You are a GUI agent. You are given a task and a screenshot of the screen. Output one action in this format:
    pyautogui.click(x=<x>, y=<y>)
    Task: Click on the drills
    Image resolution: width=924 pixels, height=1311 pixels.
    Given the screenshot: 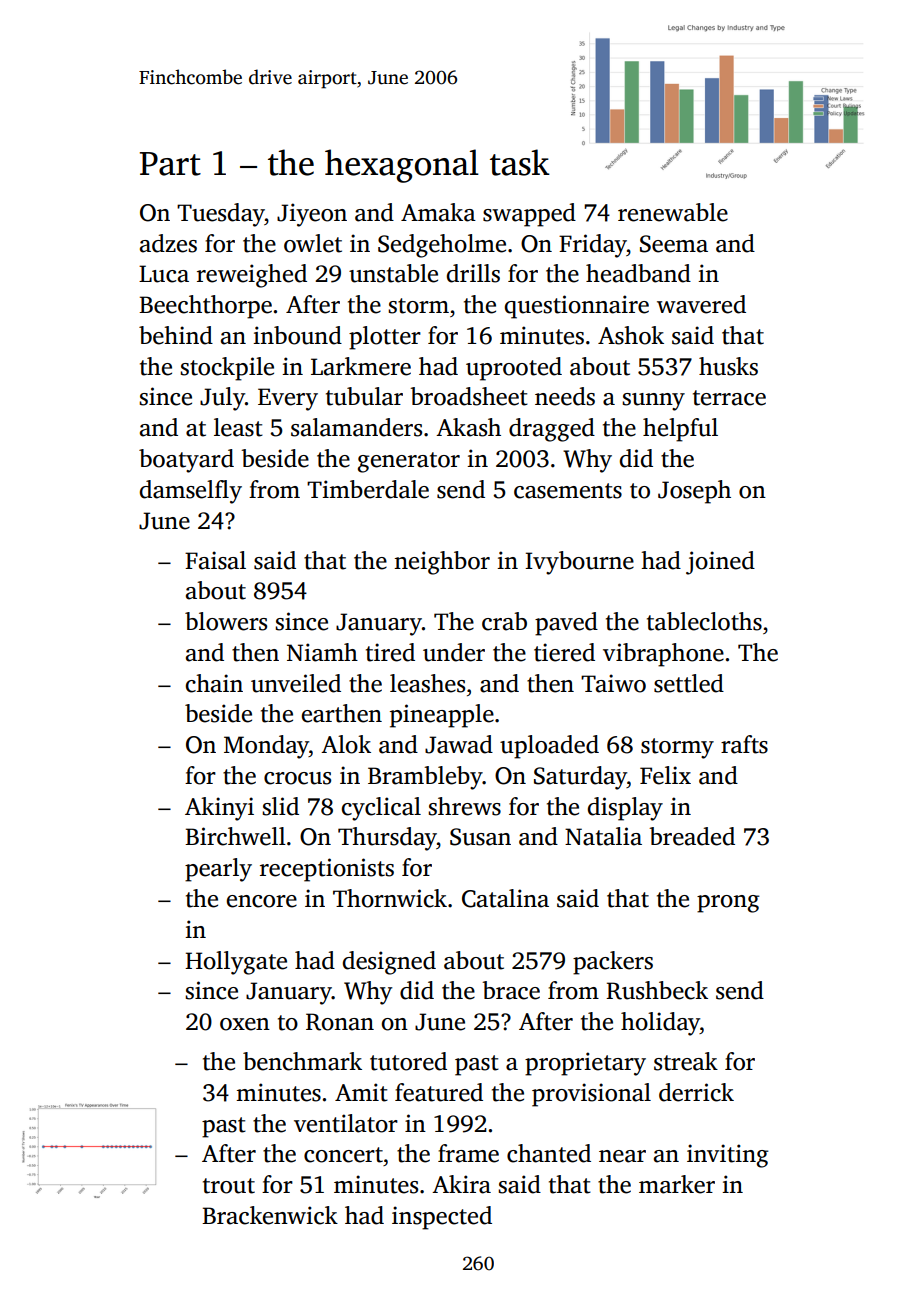 What is the action you would take?
    pyautogui.click(x=473, y=273)
